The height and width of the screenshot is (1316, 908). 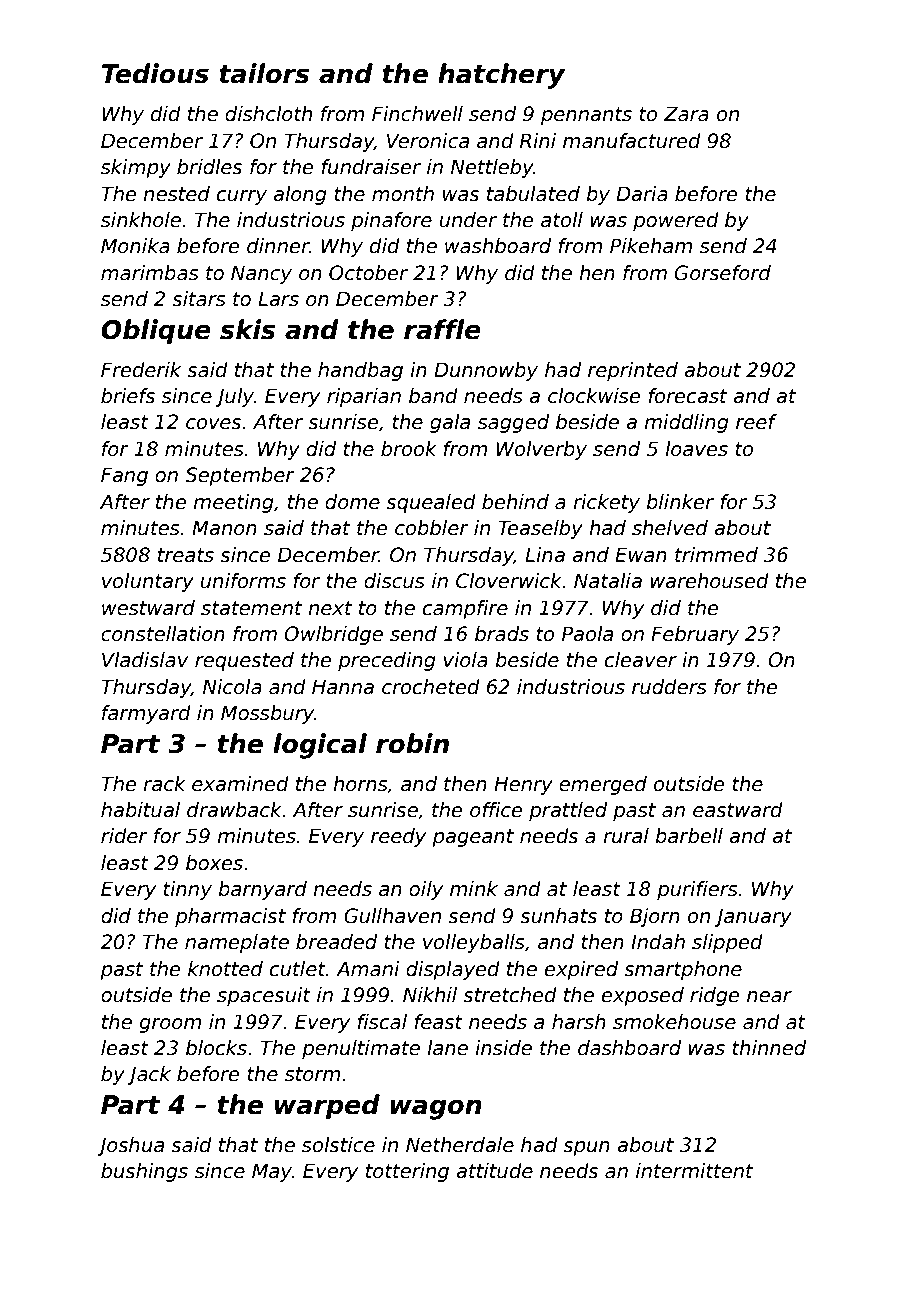 I want to click on pennants, so click(x=586, y=116).
